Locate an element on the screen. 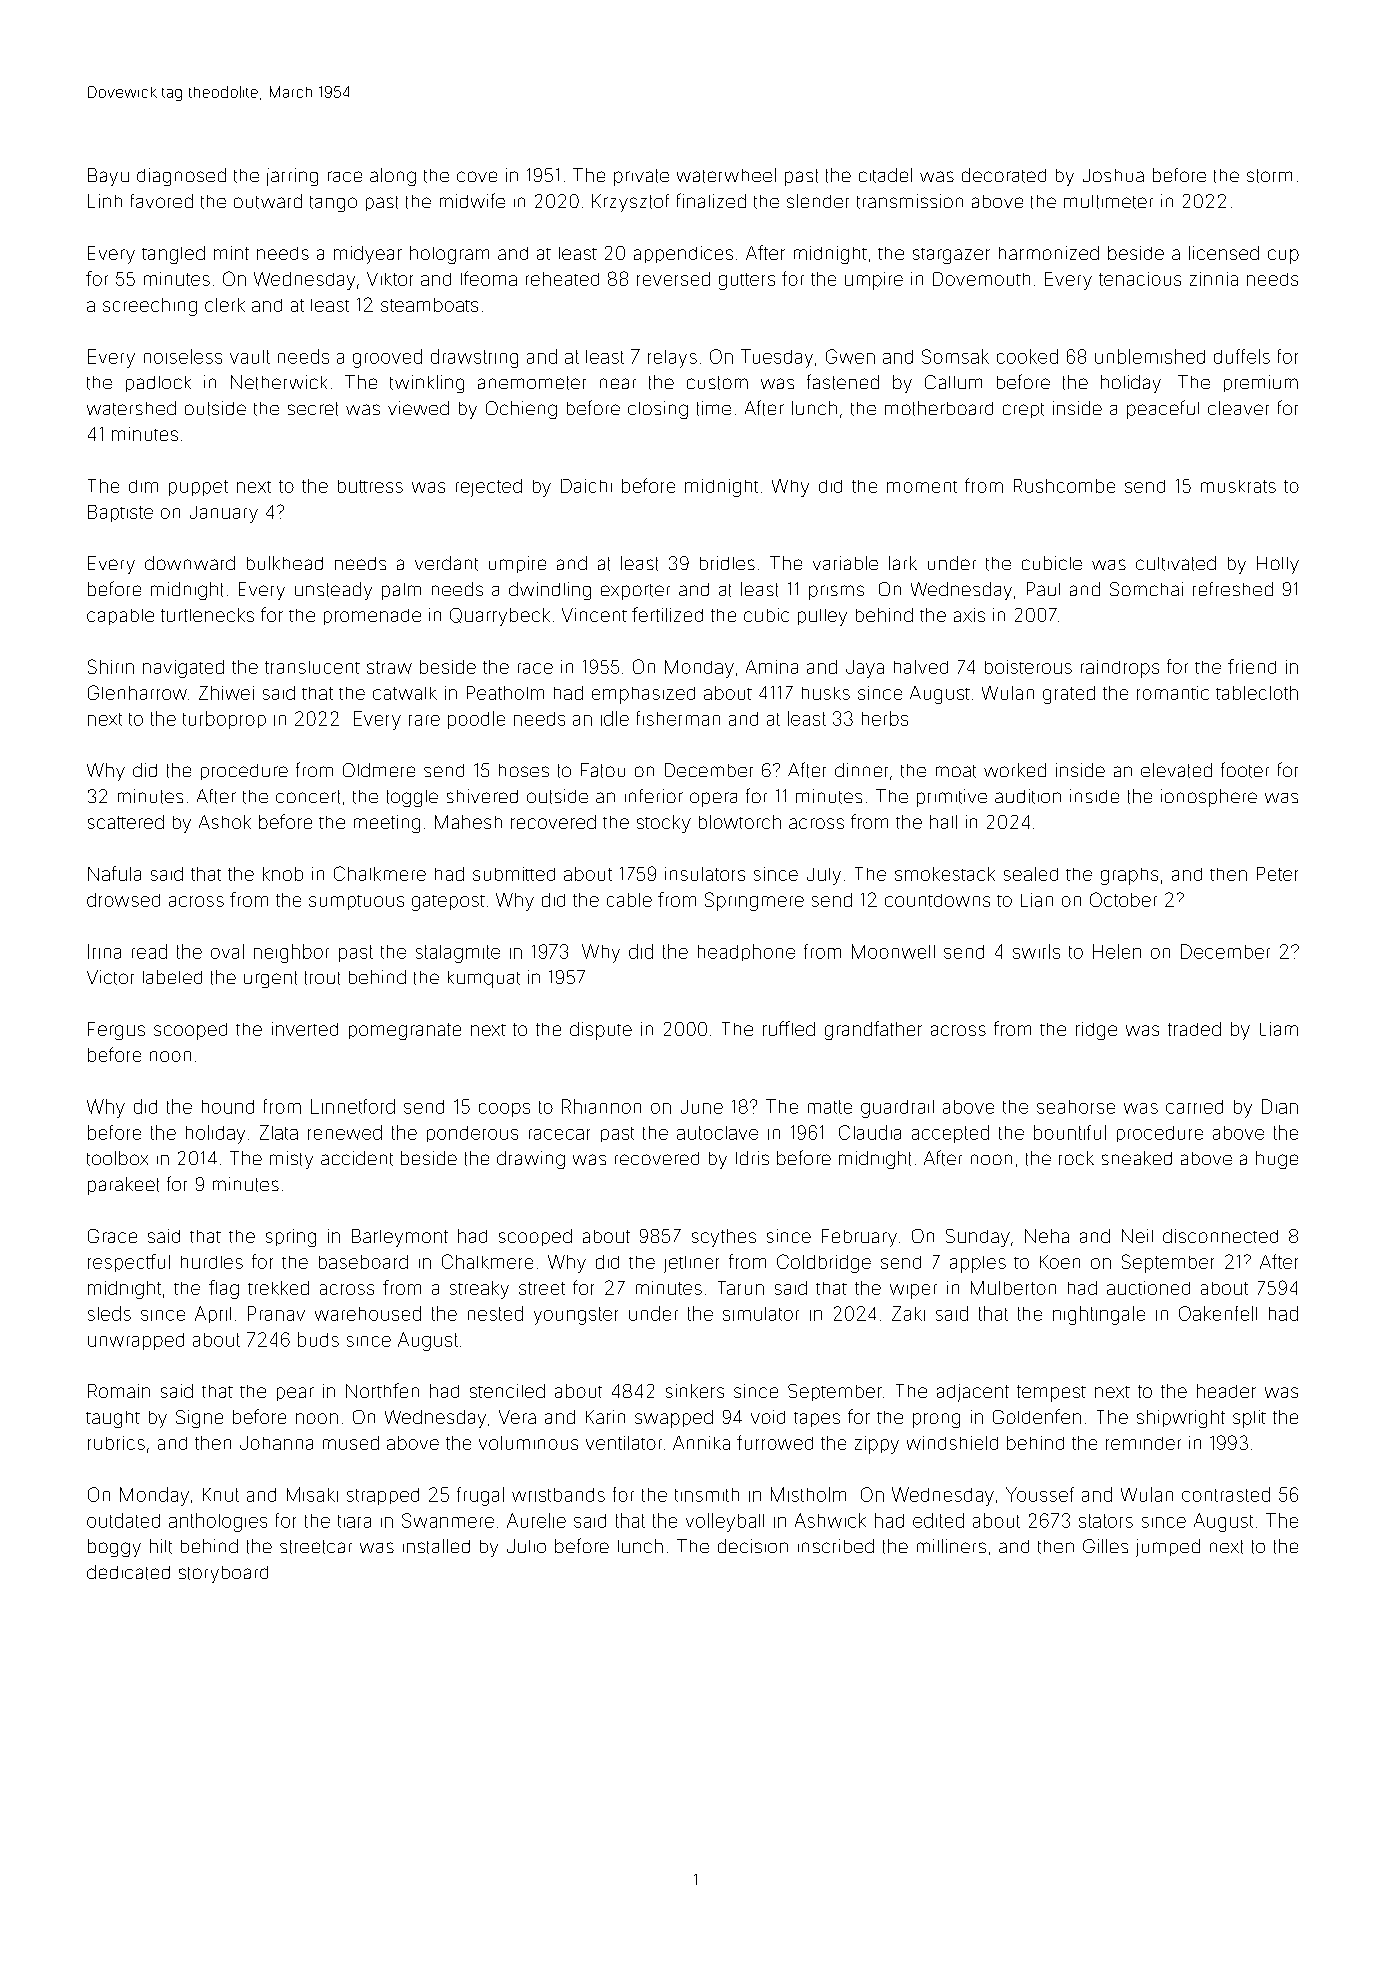 The height and width of the screenshot is (1969, 1386). taught is located at coordinates (113, 1419).
